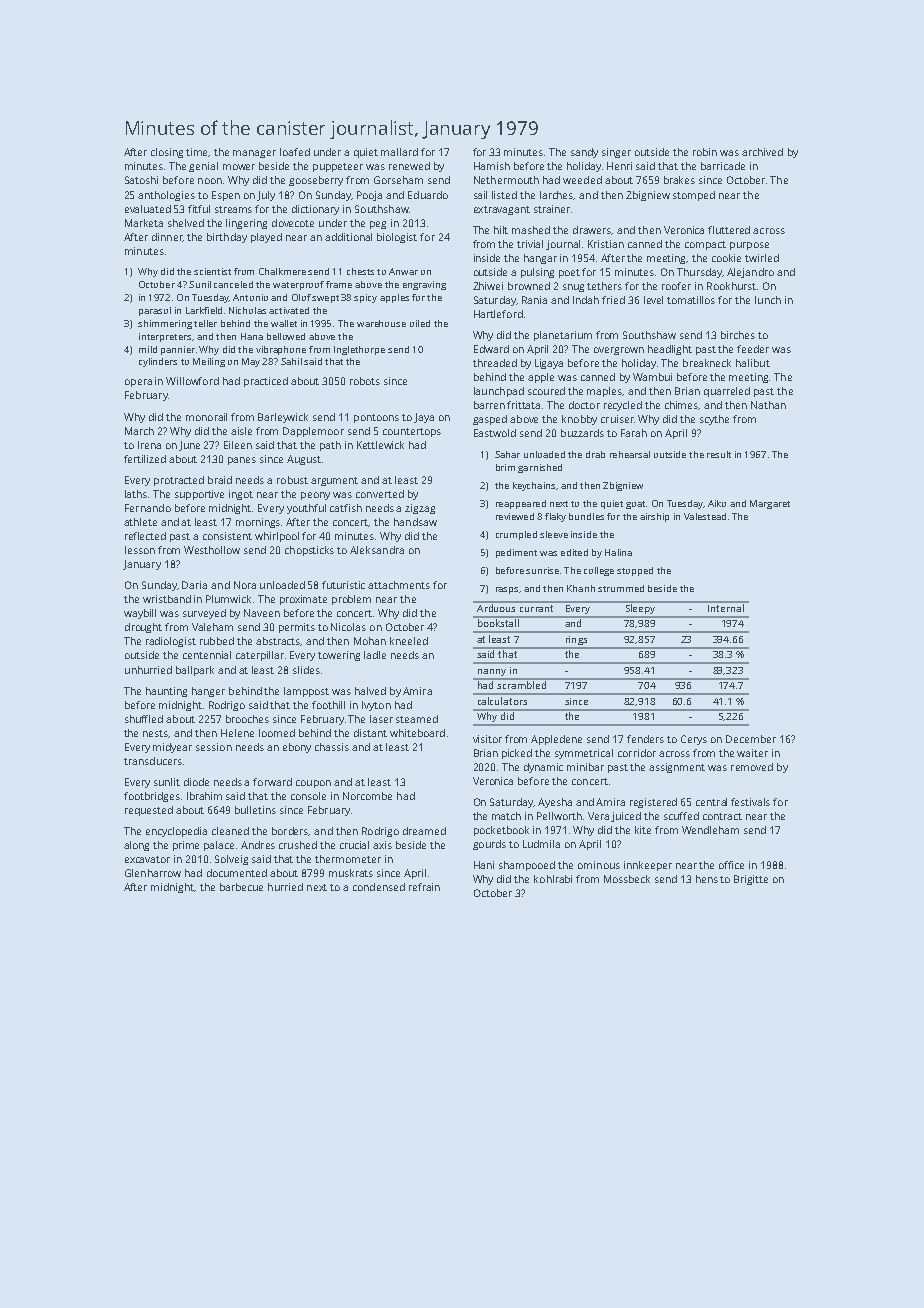  Describe the element at coordinates (507, 590) in the screenshot. I see `rasps` at that location.
